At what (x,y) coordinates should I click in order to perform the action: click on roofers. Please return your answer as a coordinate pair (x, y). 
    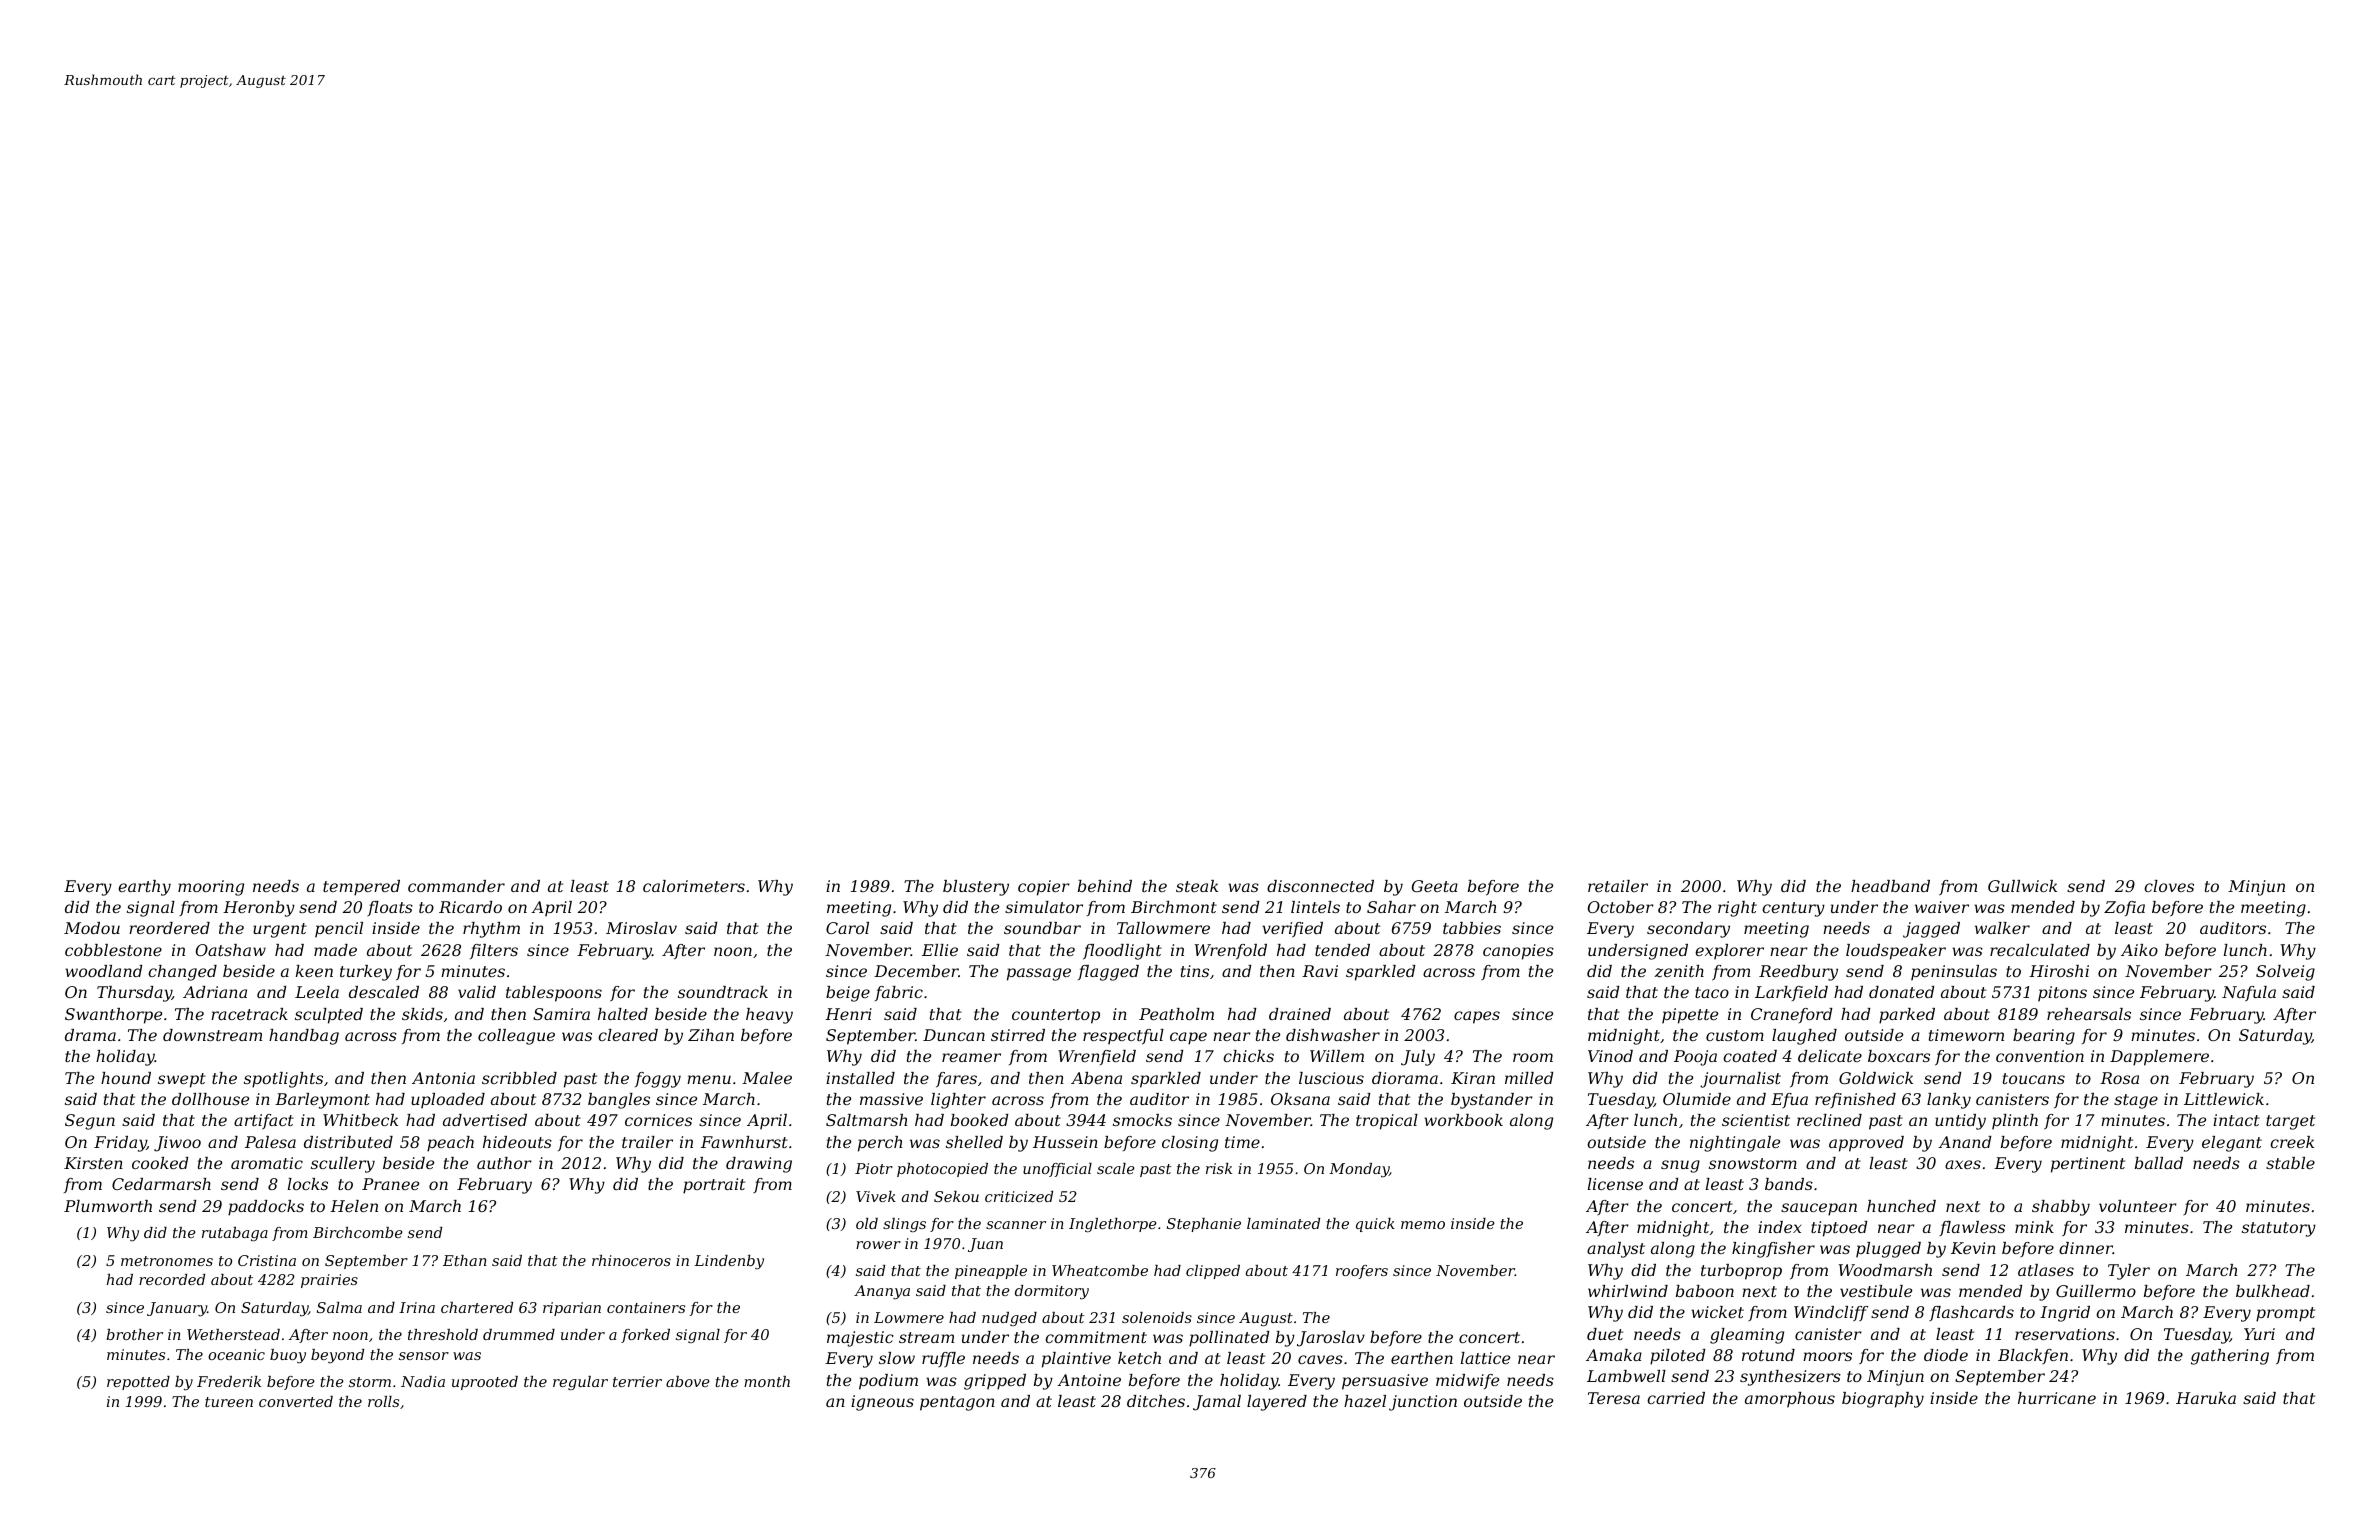
    Looking at the image, I should click on (1362, 1272).
